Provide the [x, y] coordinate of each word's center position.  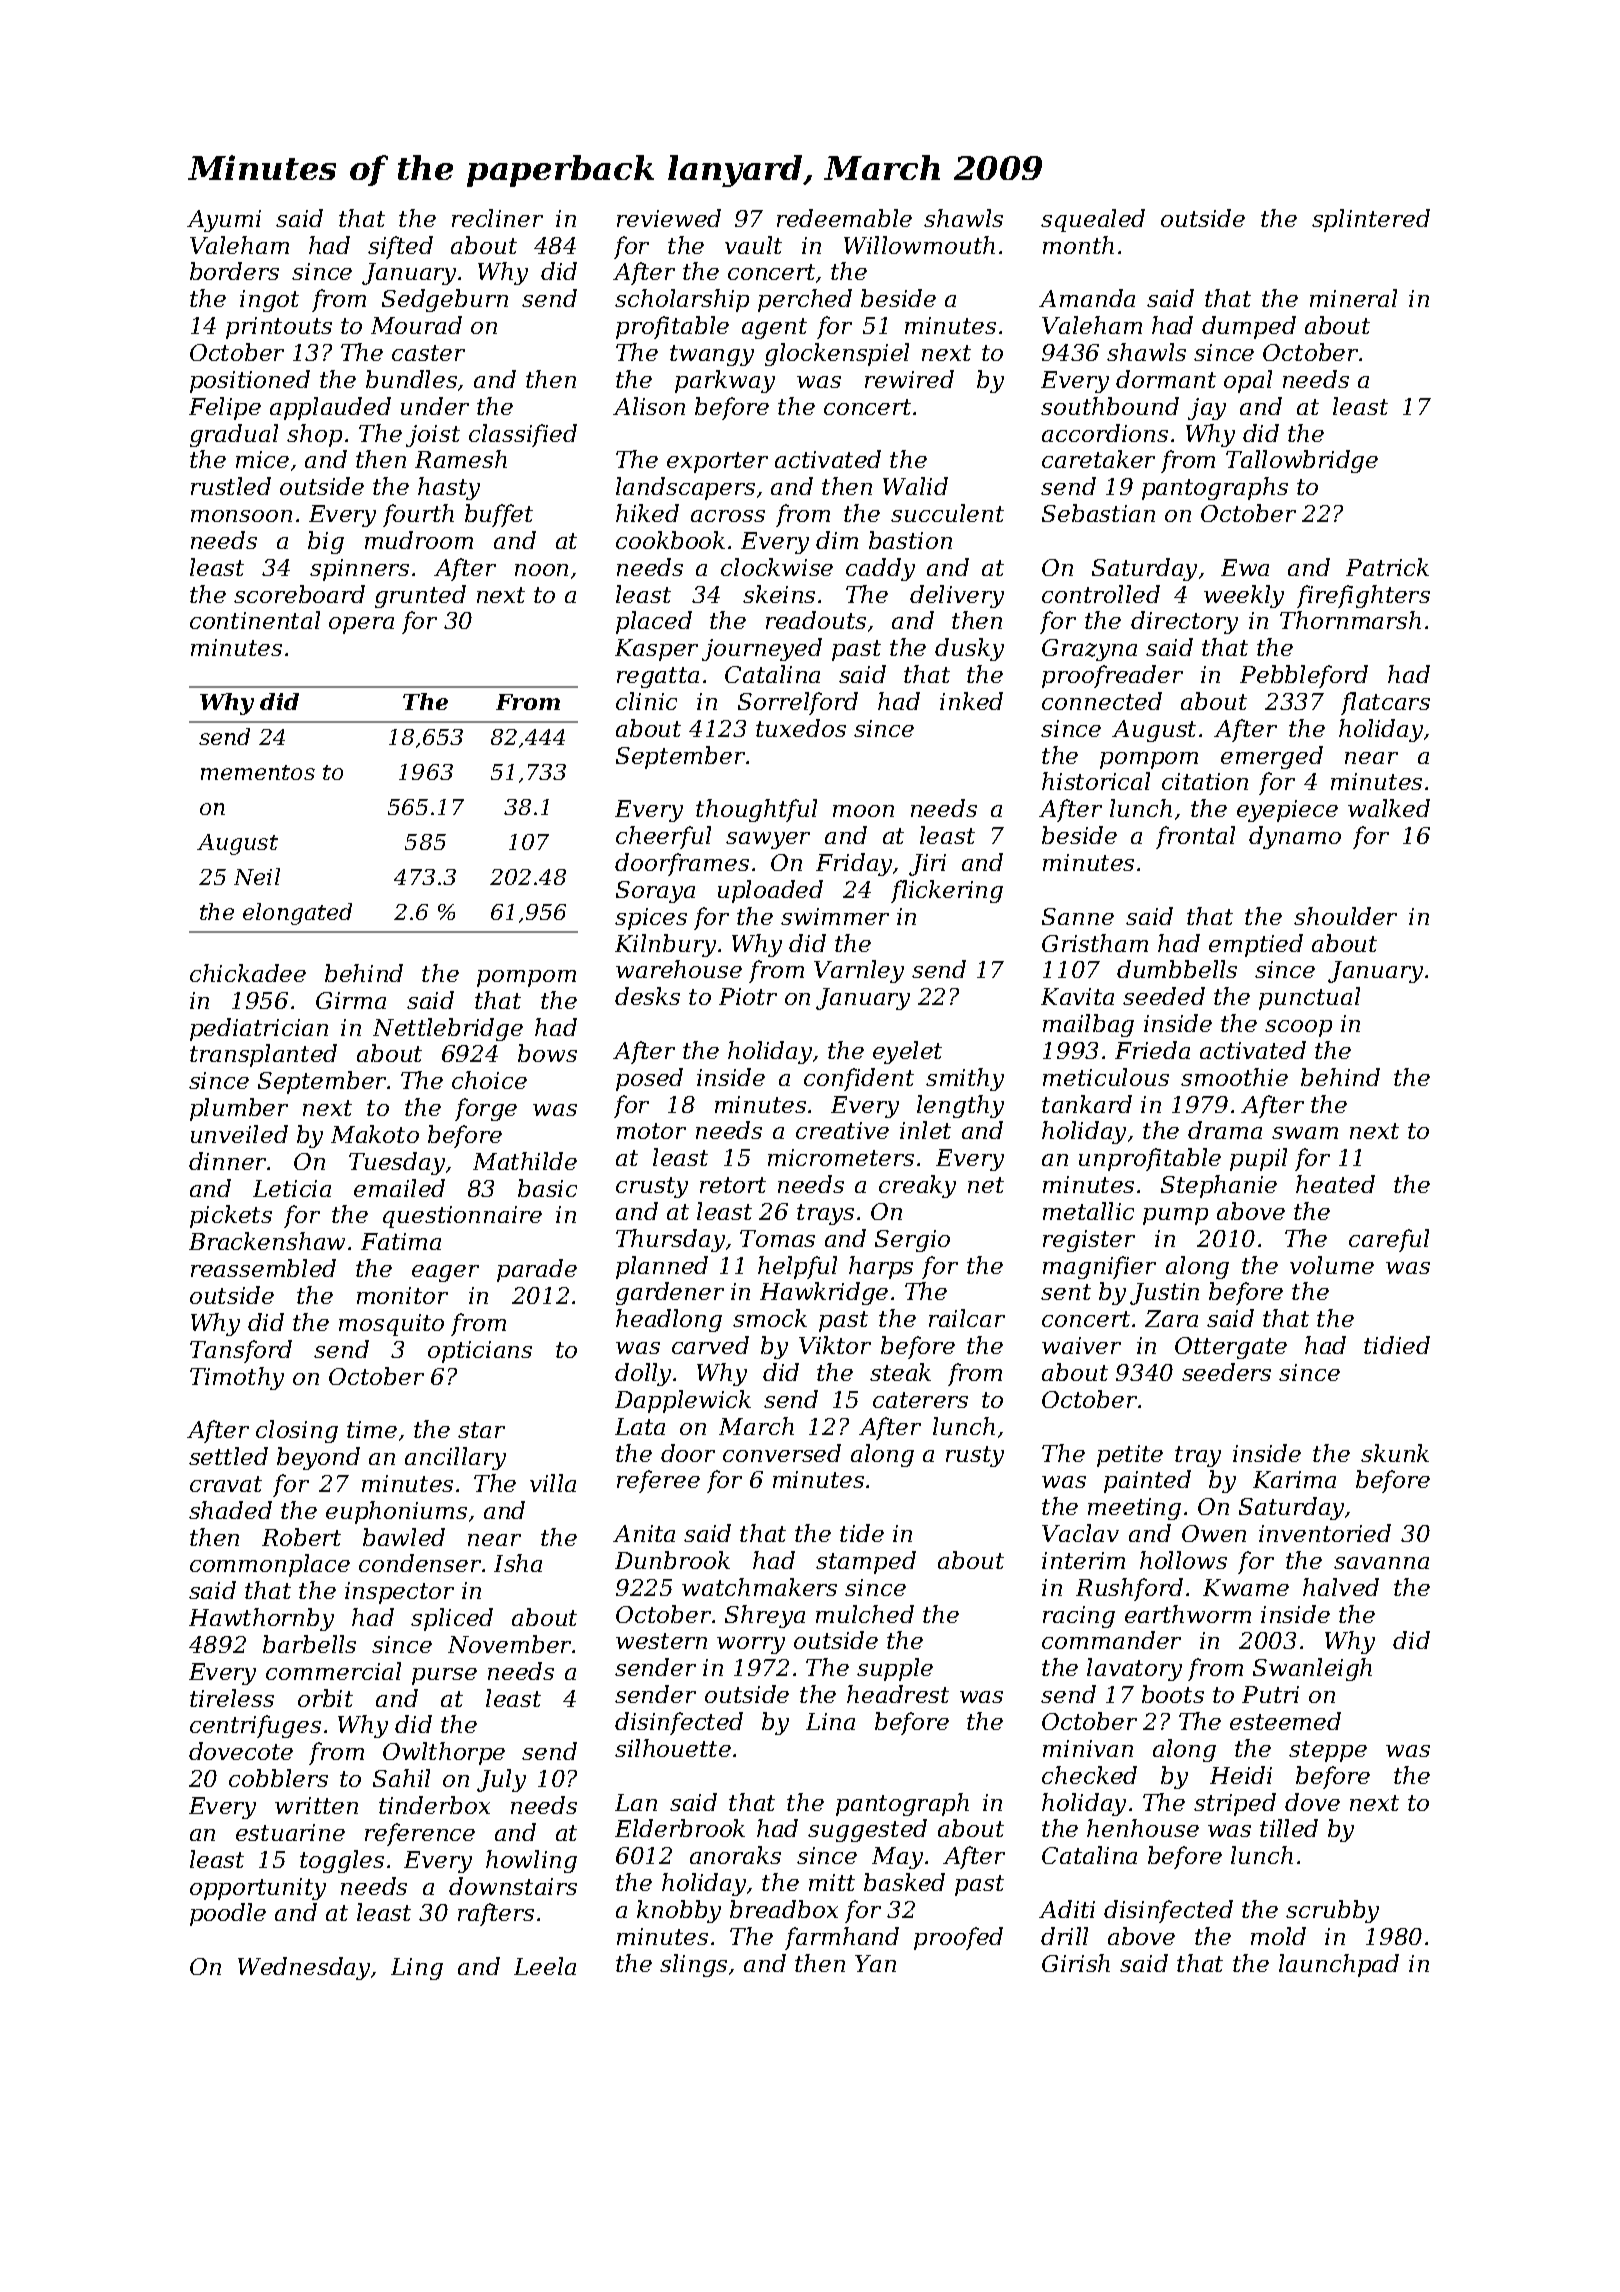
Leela [545, 1966]
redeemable [844, 218]
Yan [875, 1963]
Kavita [1077, 996]
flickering [947, 891]
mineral [1353, 298]
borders [234, 271]
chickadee [248, 973]
